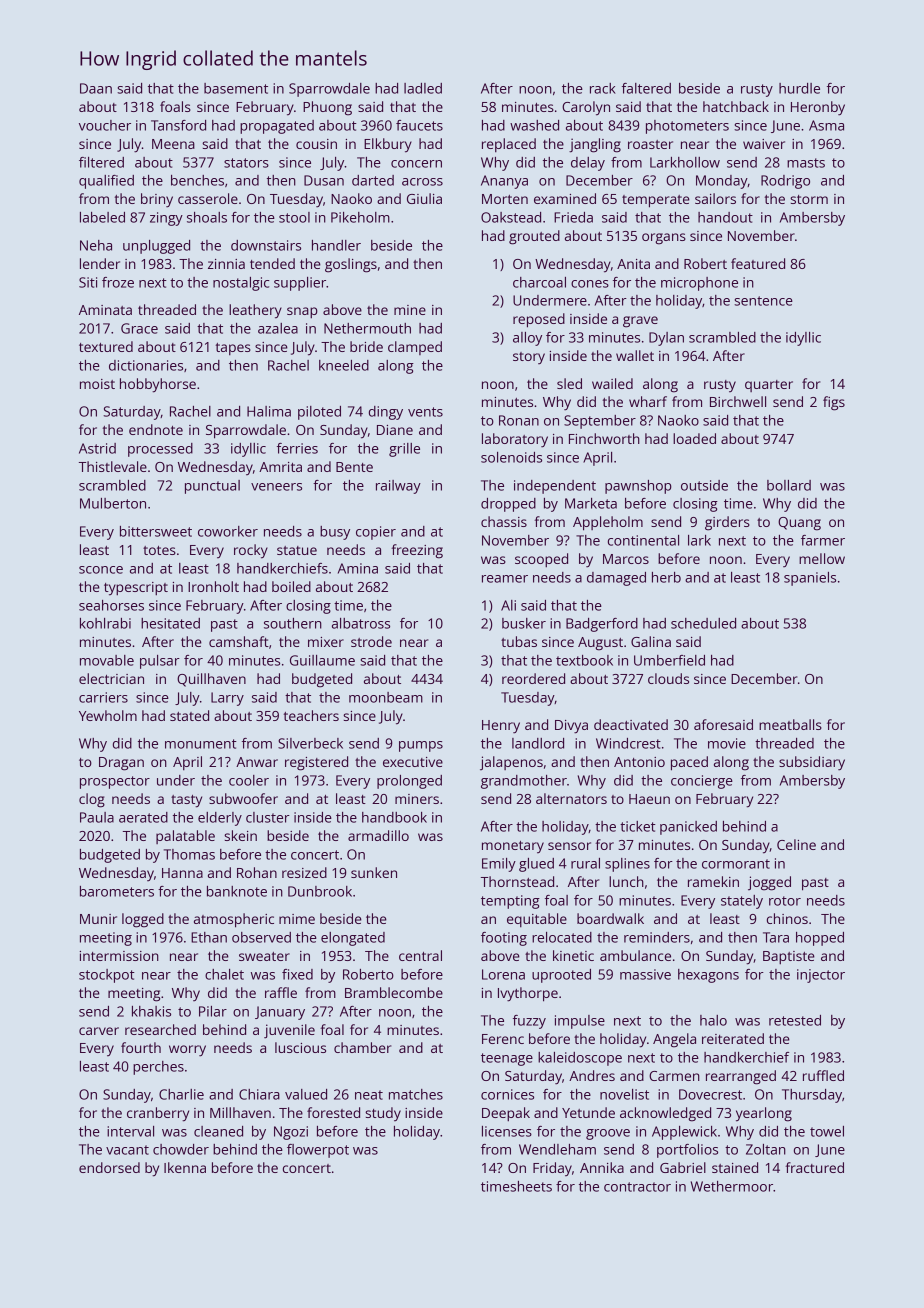  What do you see at coordinates (425, 412) in the image?
I see `vents` at bounding box center [425, 412].
